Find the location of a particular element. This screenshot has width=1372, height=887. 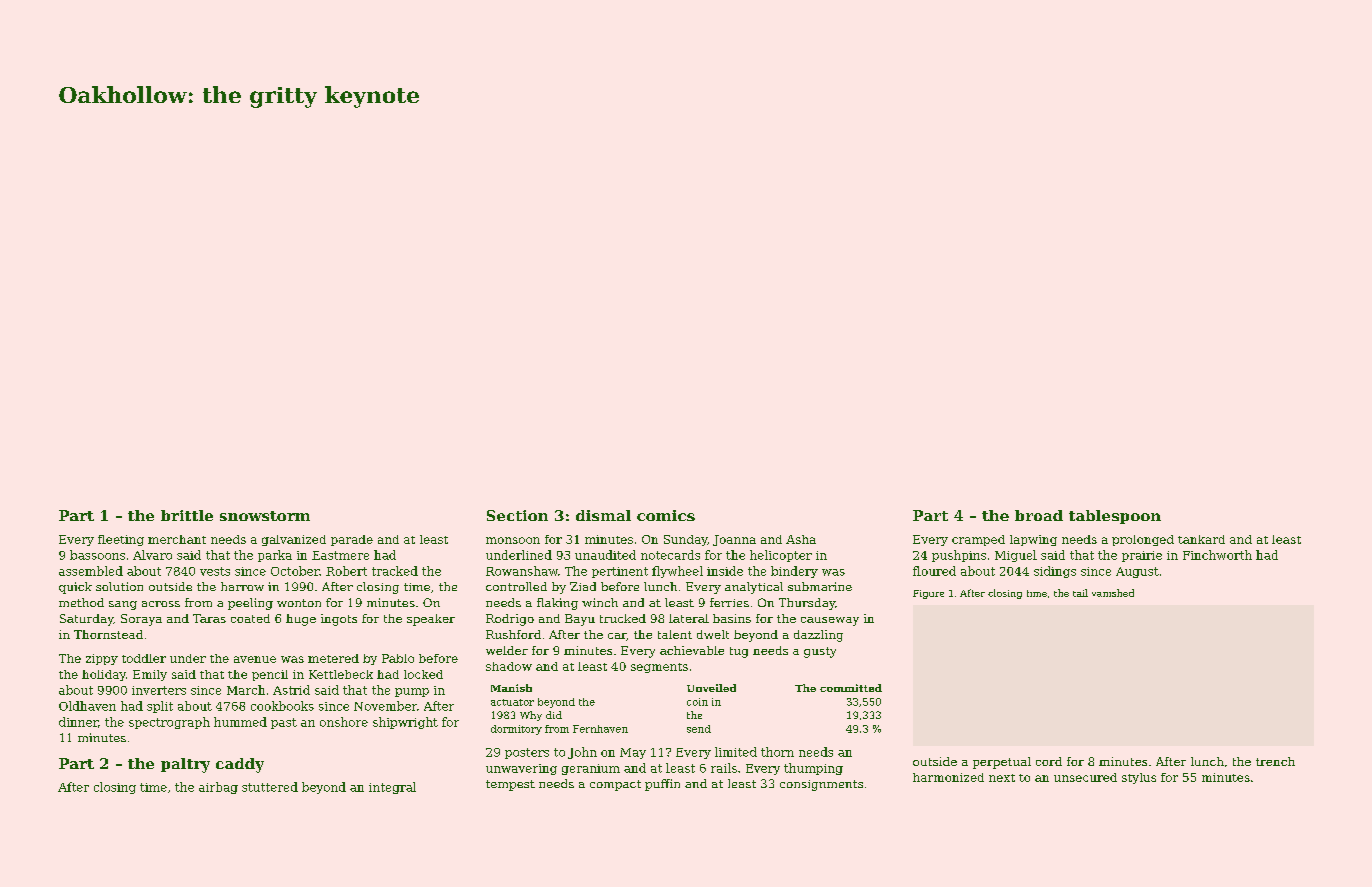

tablespoon is located at coordinates (1115, 517).
